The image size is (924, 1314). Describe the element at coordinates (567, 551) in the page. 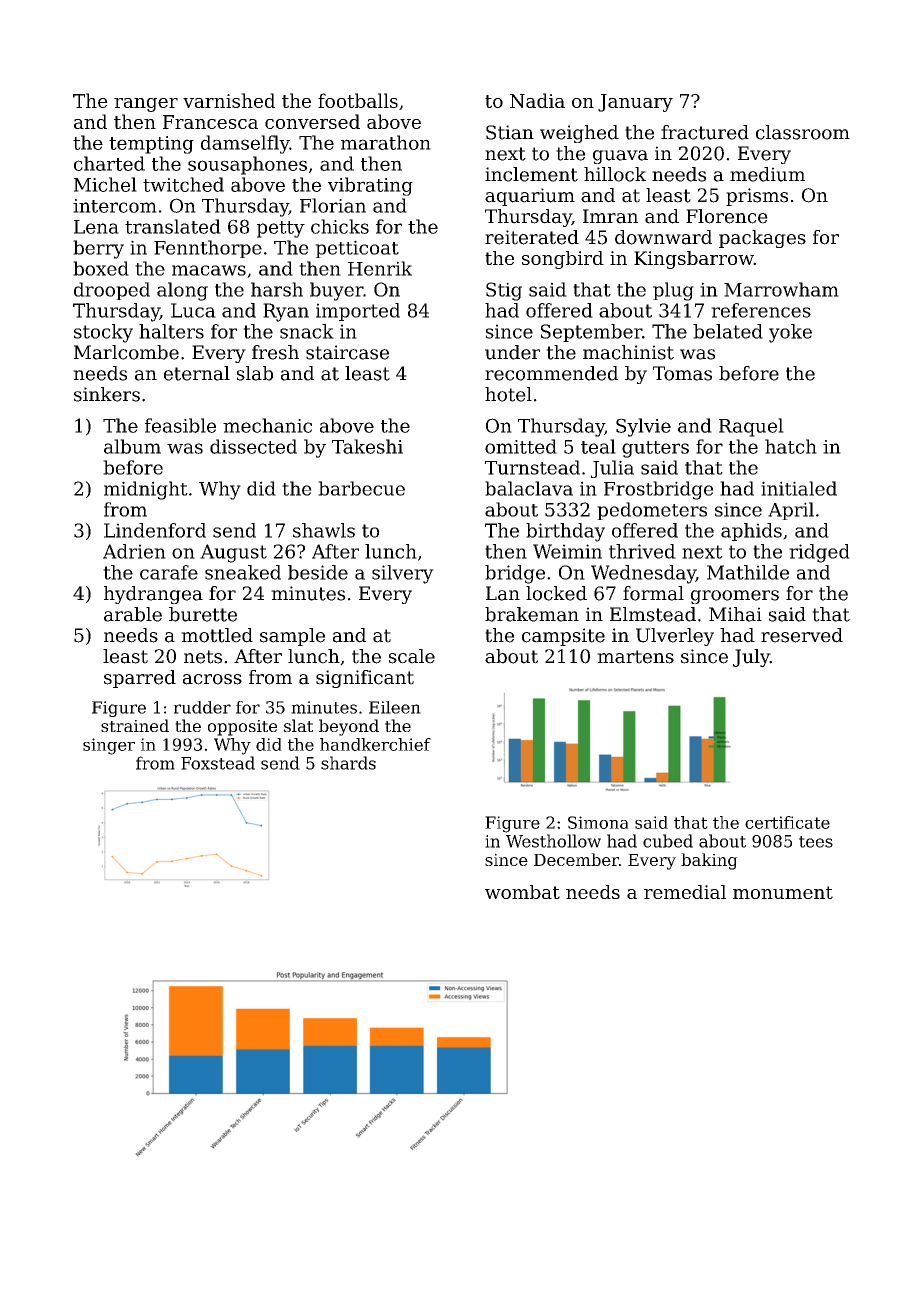

I see `Weimin` at that location.
